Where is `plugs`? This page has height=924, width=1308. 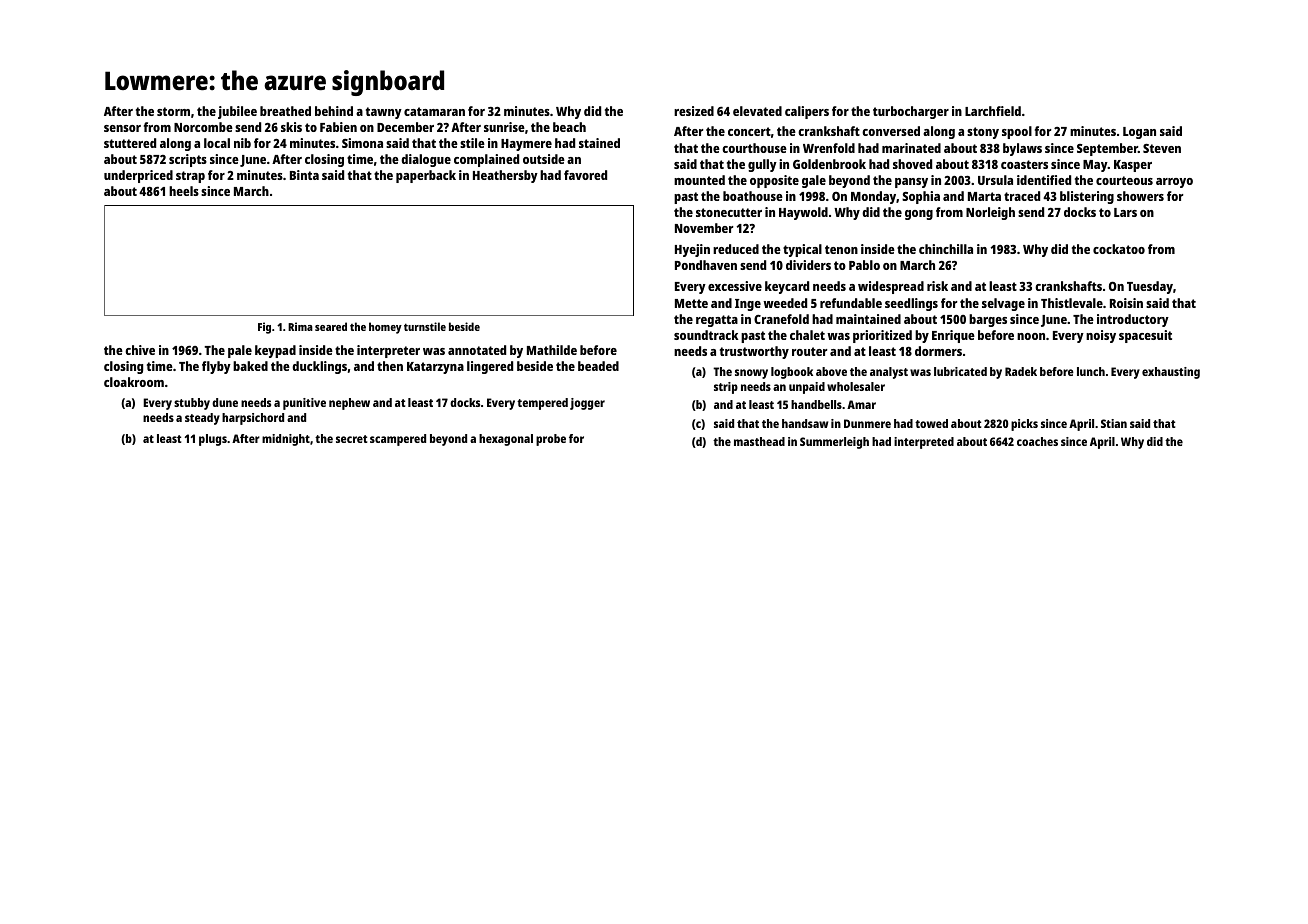 plugs is located at coordinates (213, 440).
